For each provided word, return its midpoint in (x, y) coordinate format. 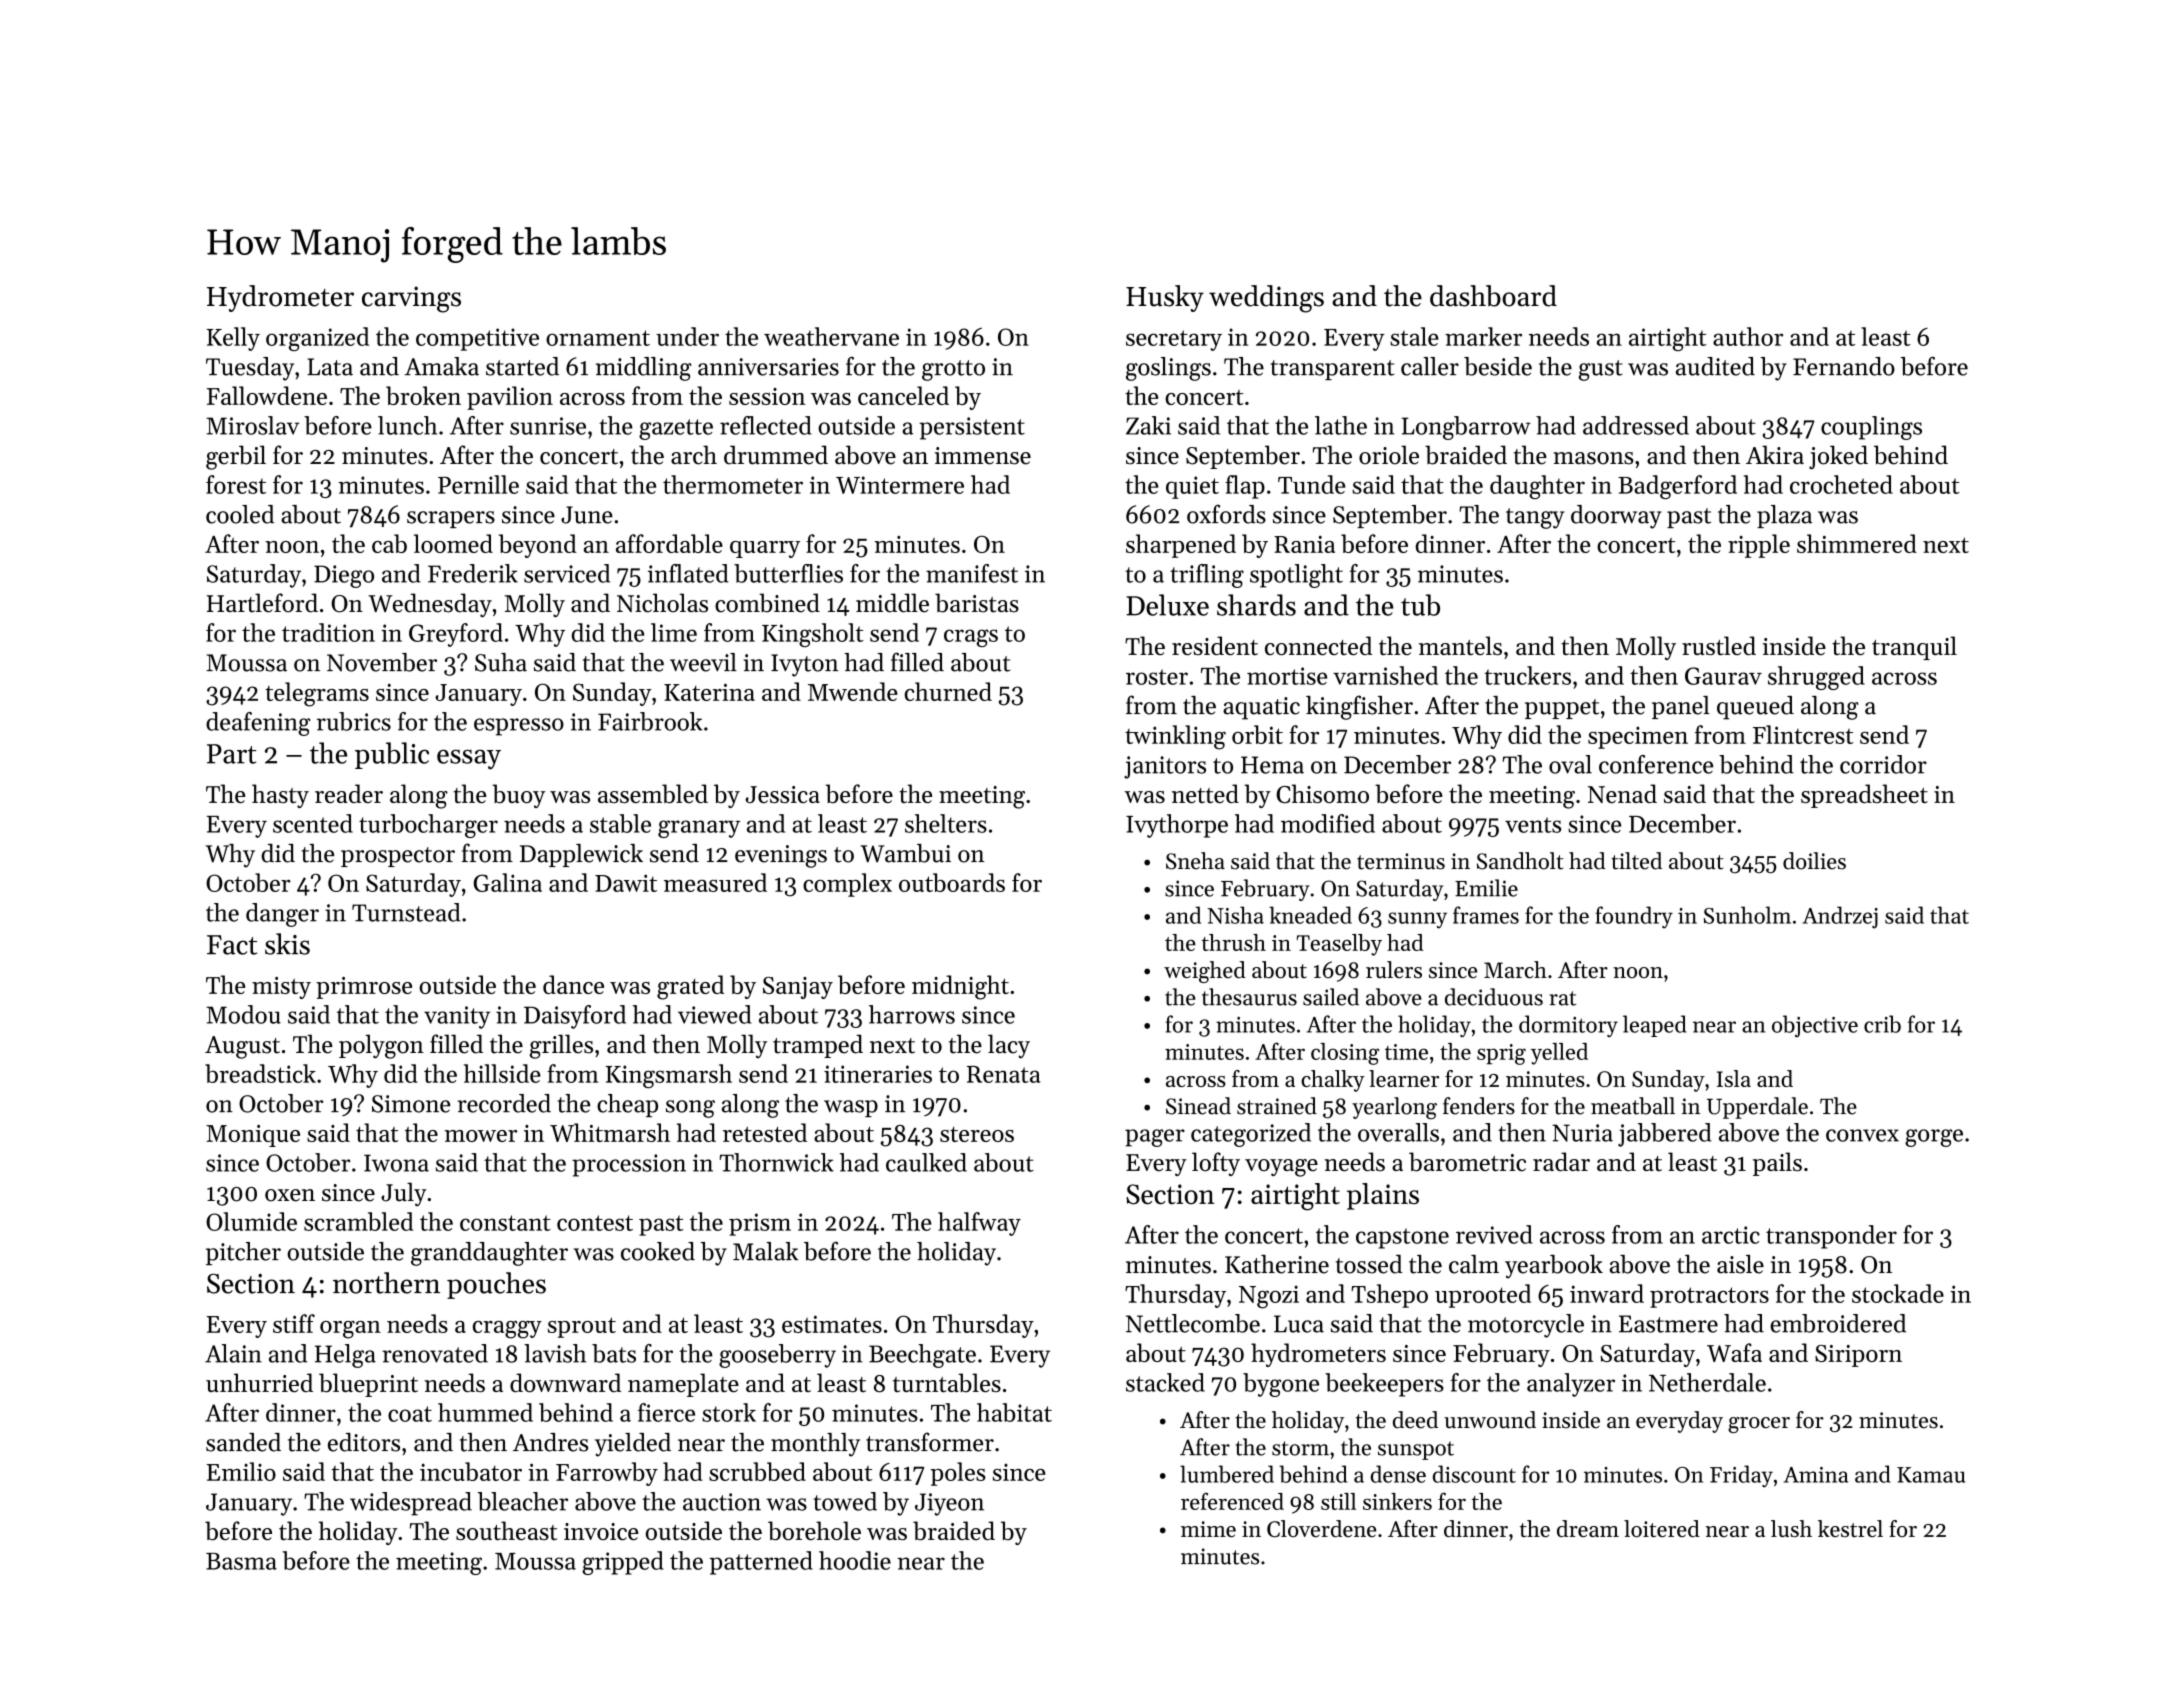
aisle (1740, 1264)
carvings (411, 299)
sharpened (1181, 546)
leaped (1654, 1026)
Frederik (473, 573)
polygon (381, 1046)
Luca (1299, 1324)
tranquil (1914, 648)
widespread (411, 1504)
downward (565, 1383)
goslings (1168, 369)
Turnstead (406, 912)
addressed (1636, 425)
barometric (1467, 1162)
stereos (977, 1134)
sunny (1417, 920)
